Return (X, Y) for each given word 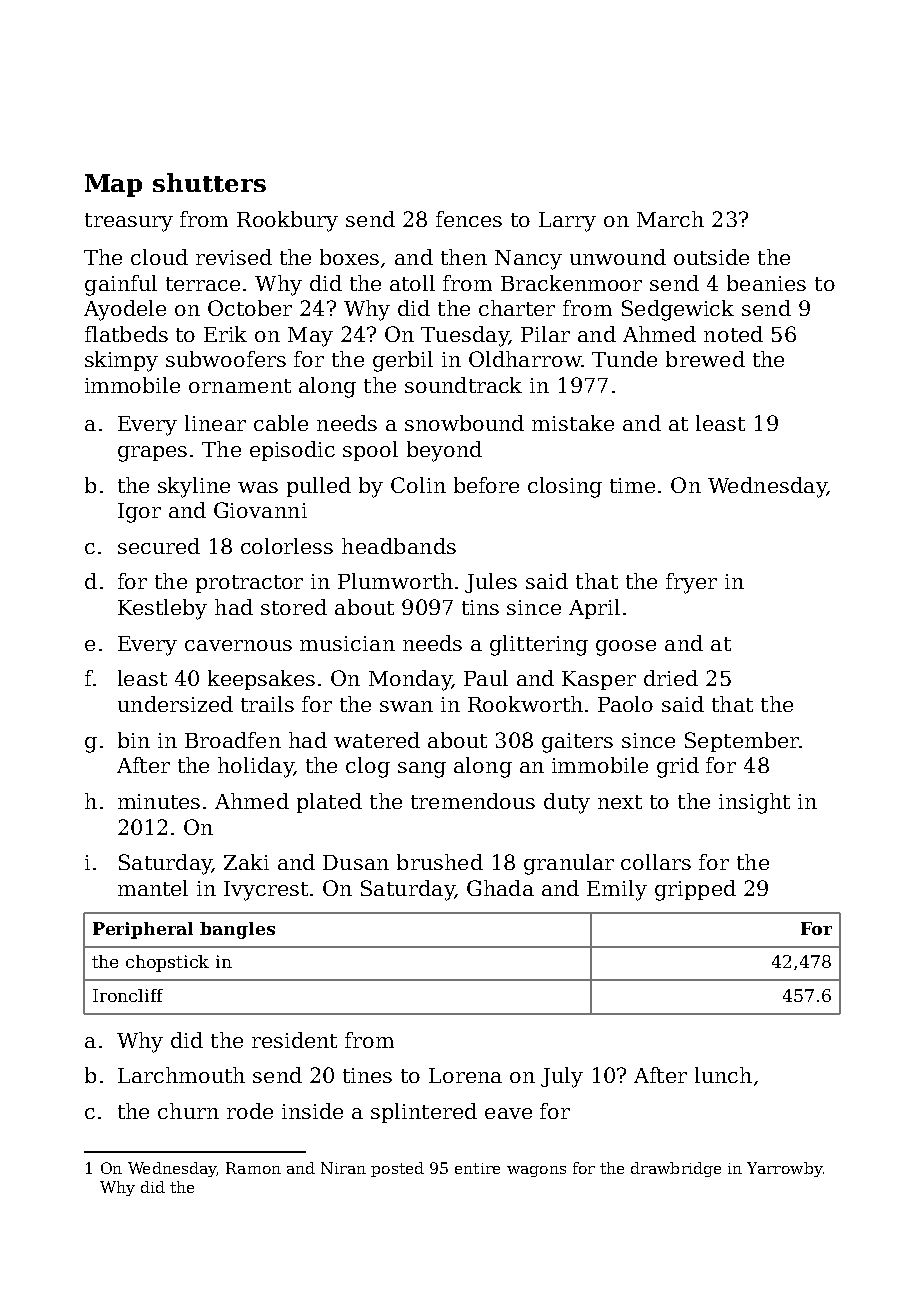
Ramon (253, 1168)
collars (656, 862)
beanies (766, 283)
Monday (410, 680)
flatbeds (126, 334)
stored (294, 607)
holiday (256, 767)
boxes (349, 257)
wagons (536, 1171)
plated (329, 803)
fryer (691, 583)
